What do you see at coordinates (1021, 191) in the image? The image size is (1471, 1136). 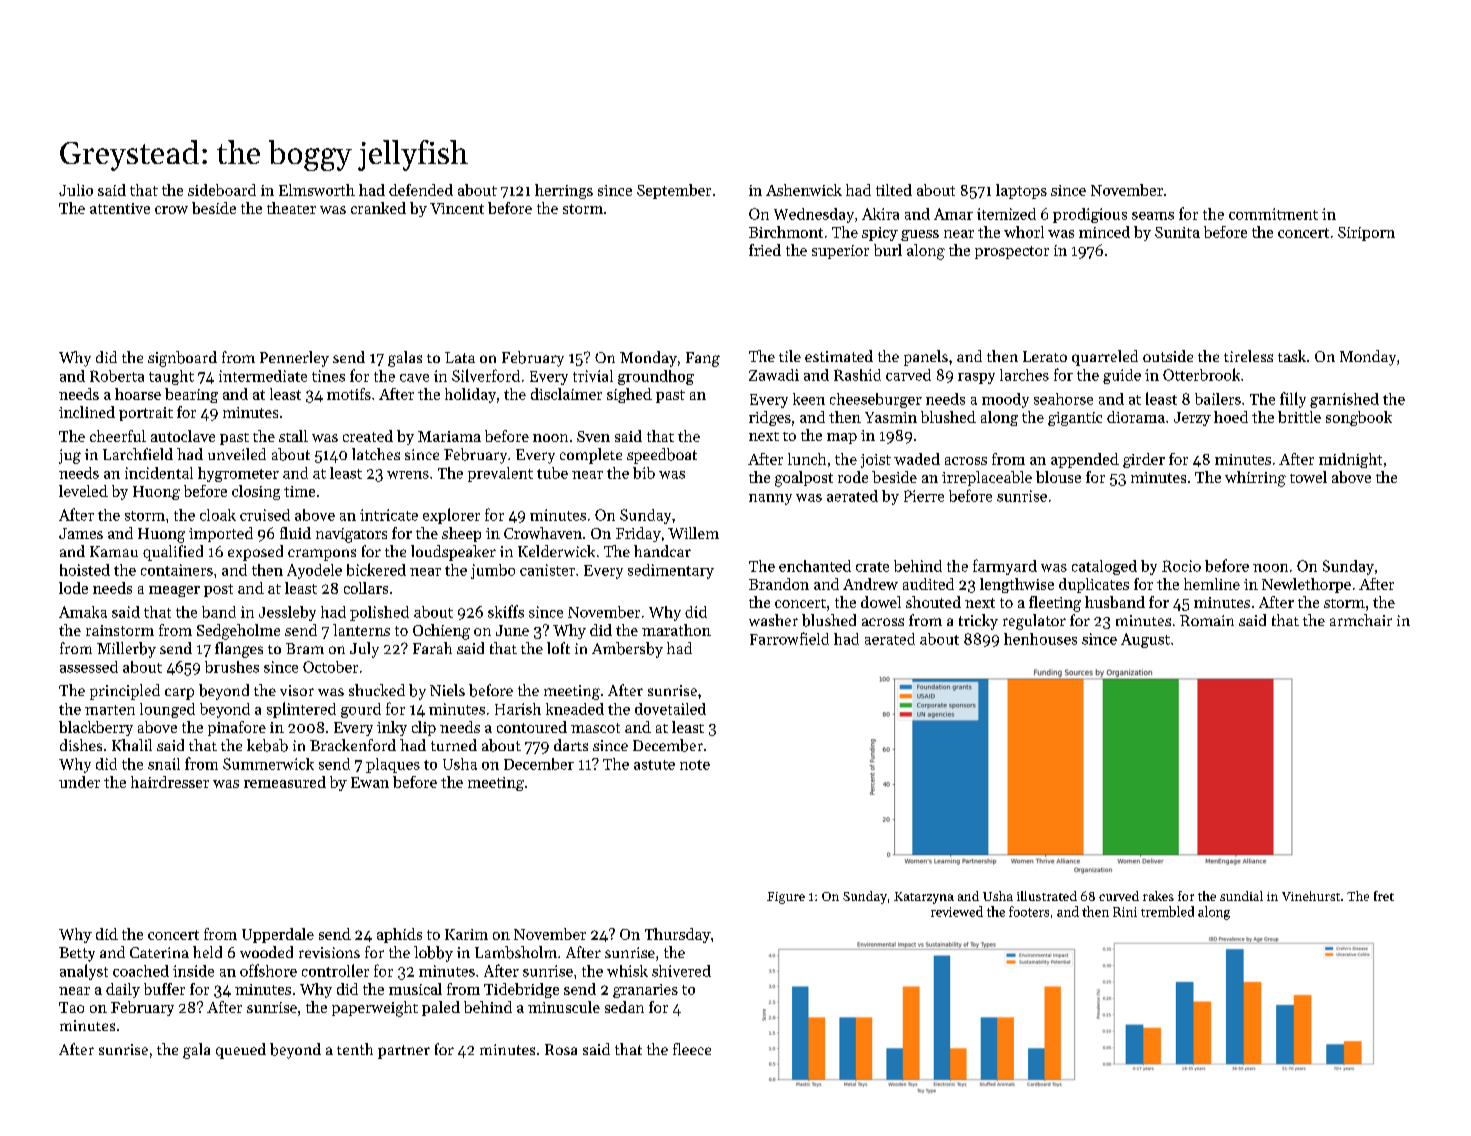 I see `laptops` at bounding box center [1021, 191].
